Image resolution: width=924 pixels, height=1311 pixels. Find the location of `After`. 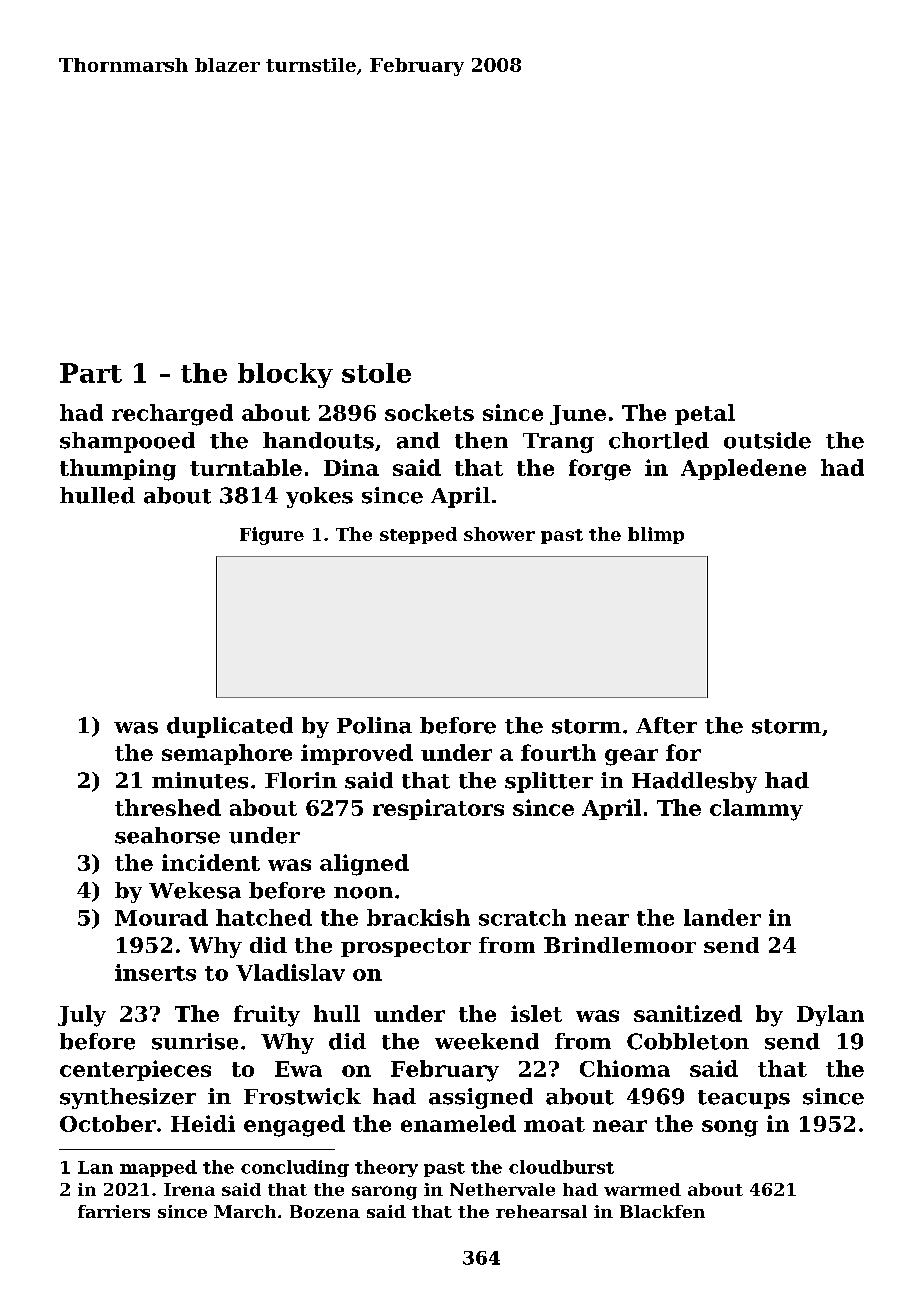

After is located at coordinates (666, 725).
